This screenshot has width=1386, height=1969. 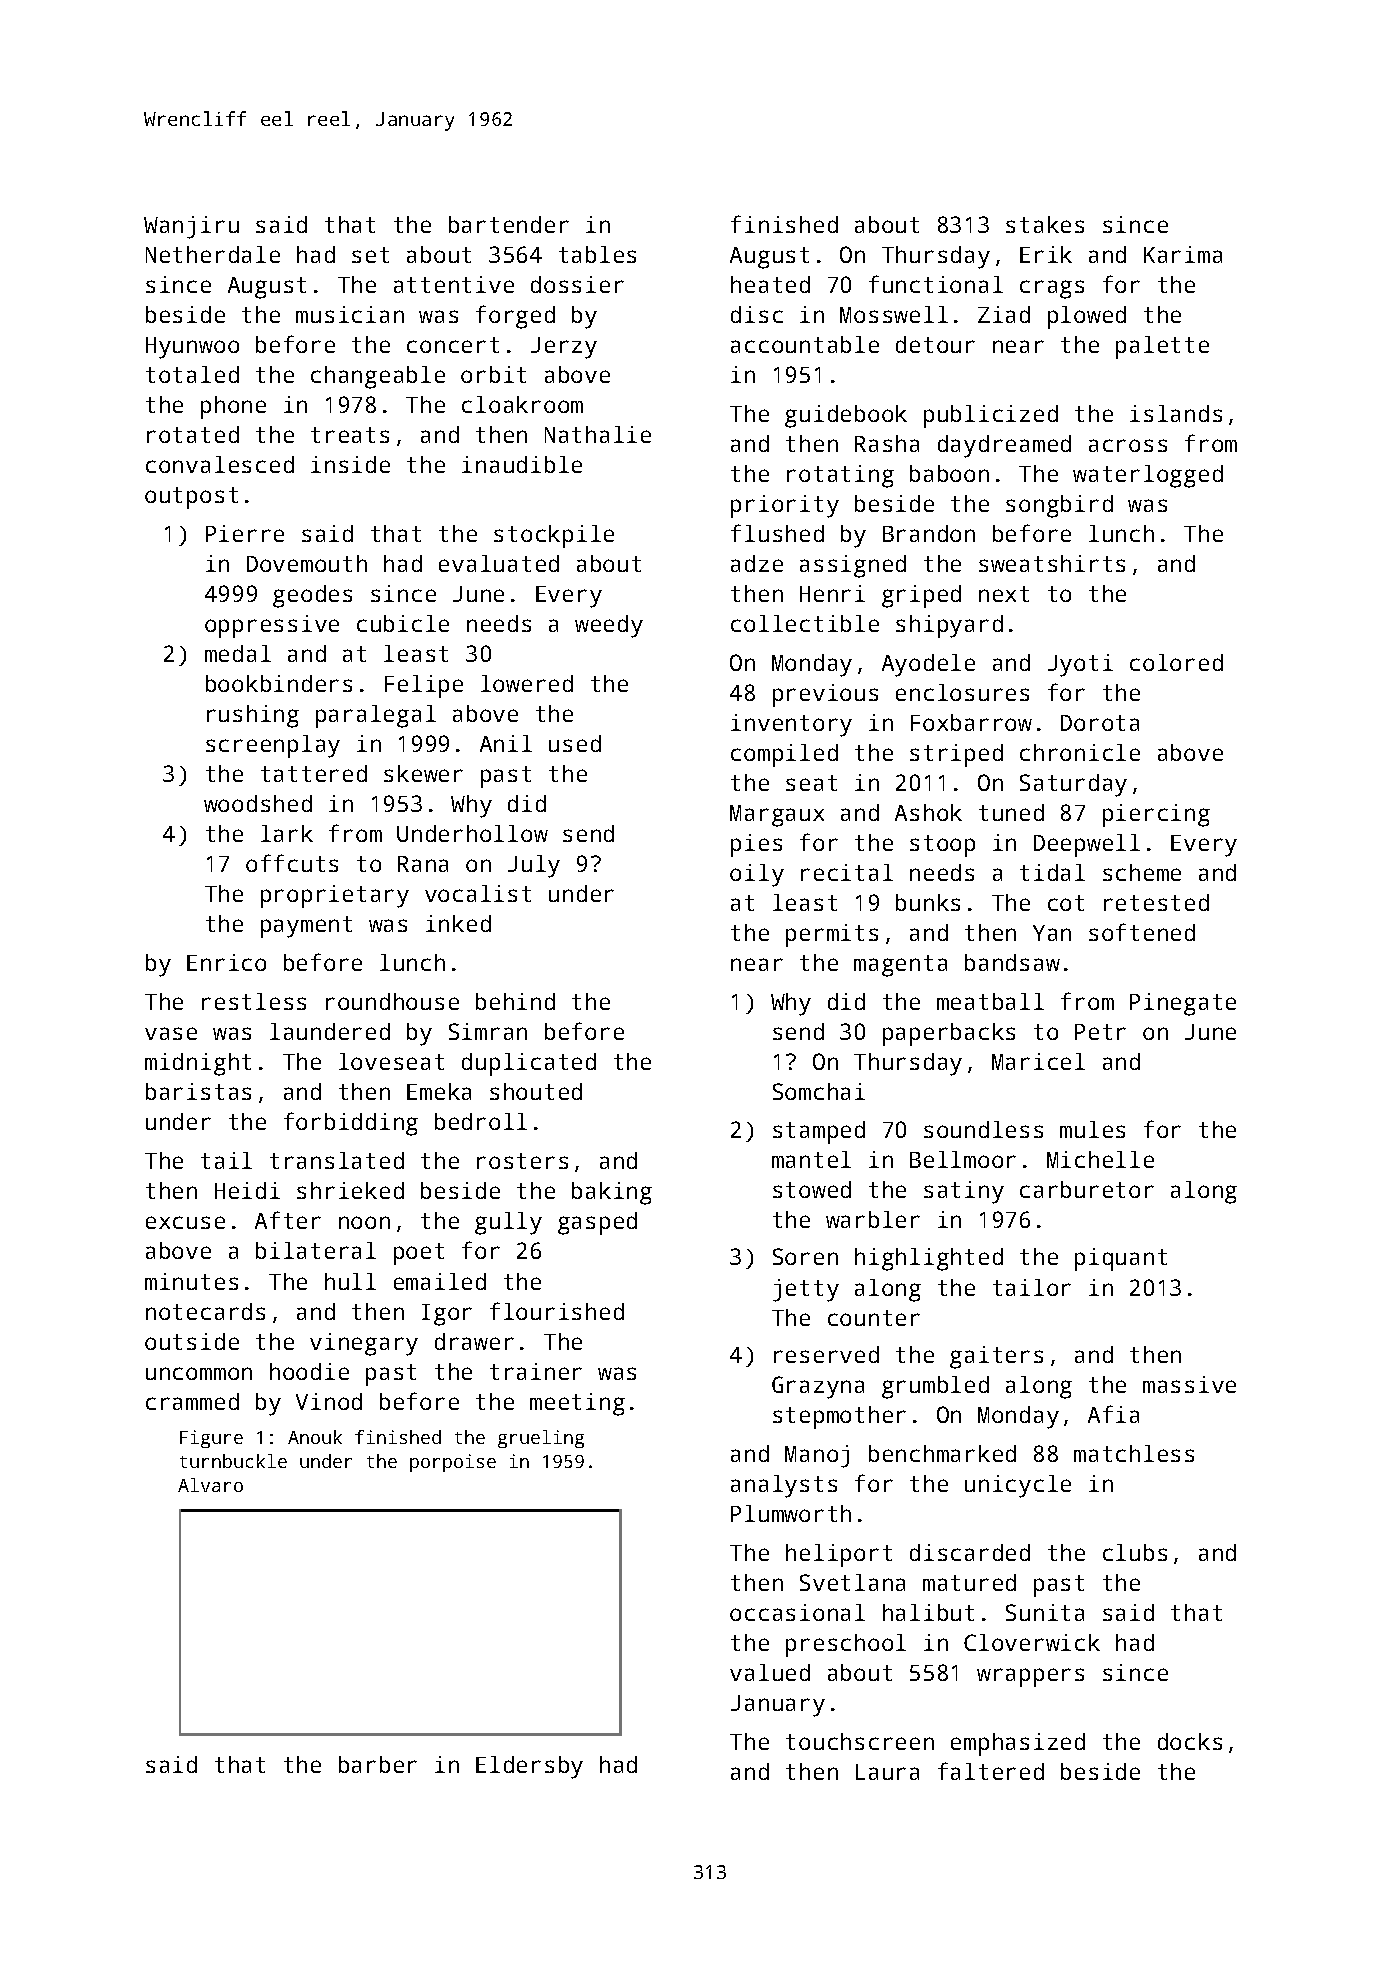 I want to click on Wanjiru, so click(x=191, y=227).
